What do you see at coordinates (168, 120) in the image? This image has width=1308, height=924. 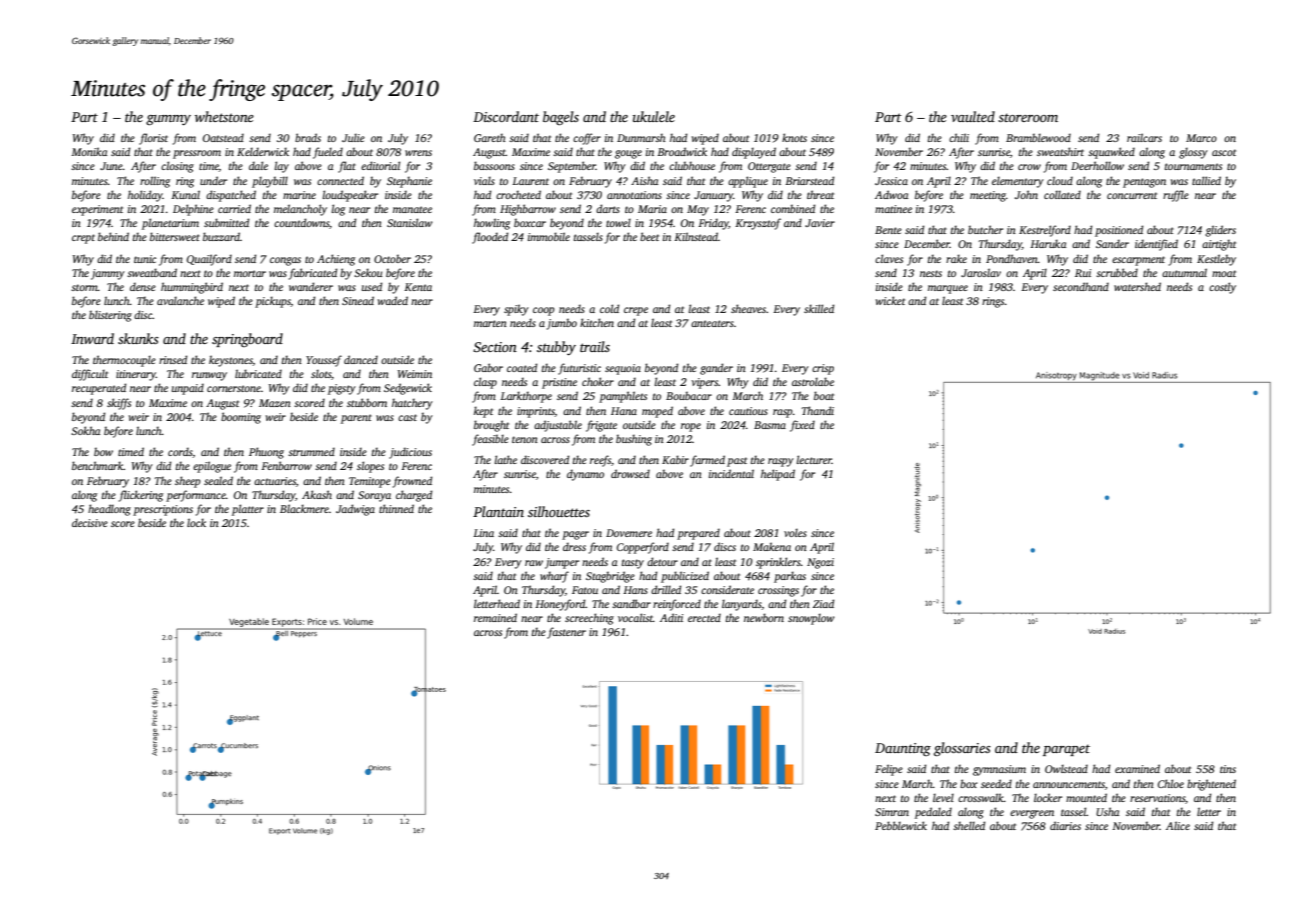 I see `gummy` at bounding box center [168, 120].
